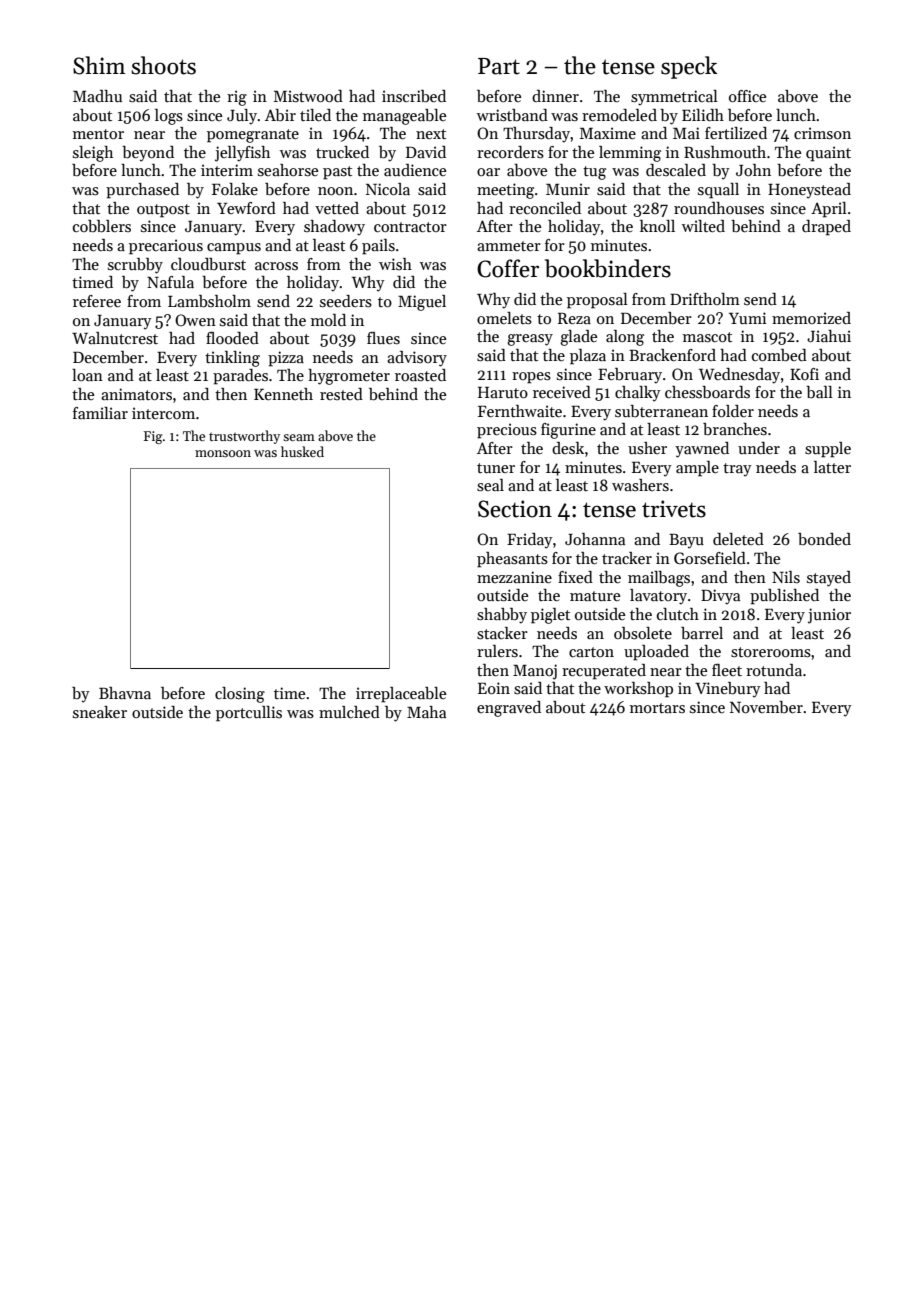 The width and height of the document is (924, 1308). What do you see at coordinates (828, 154) in the document?
I see `quaint` at bounding box center [828, 154].
